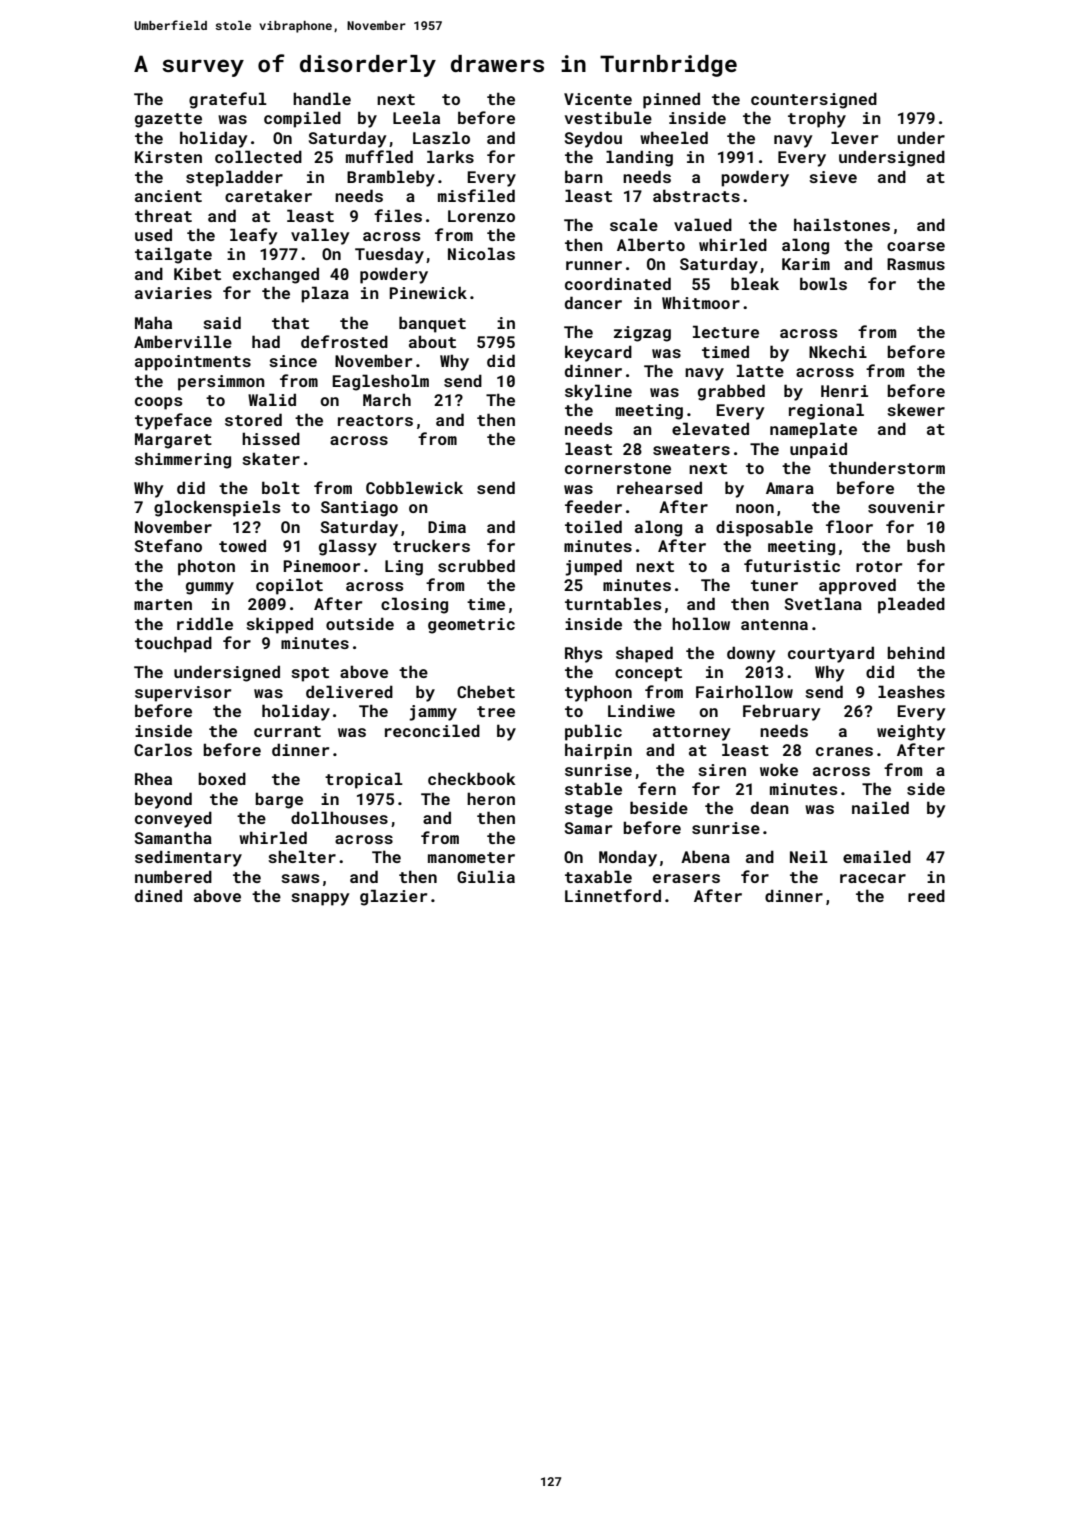 This document has width=1080, height=1528. I want to click on snappy, so click(320, 899).
